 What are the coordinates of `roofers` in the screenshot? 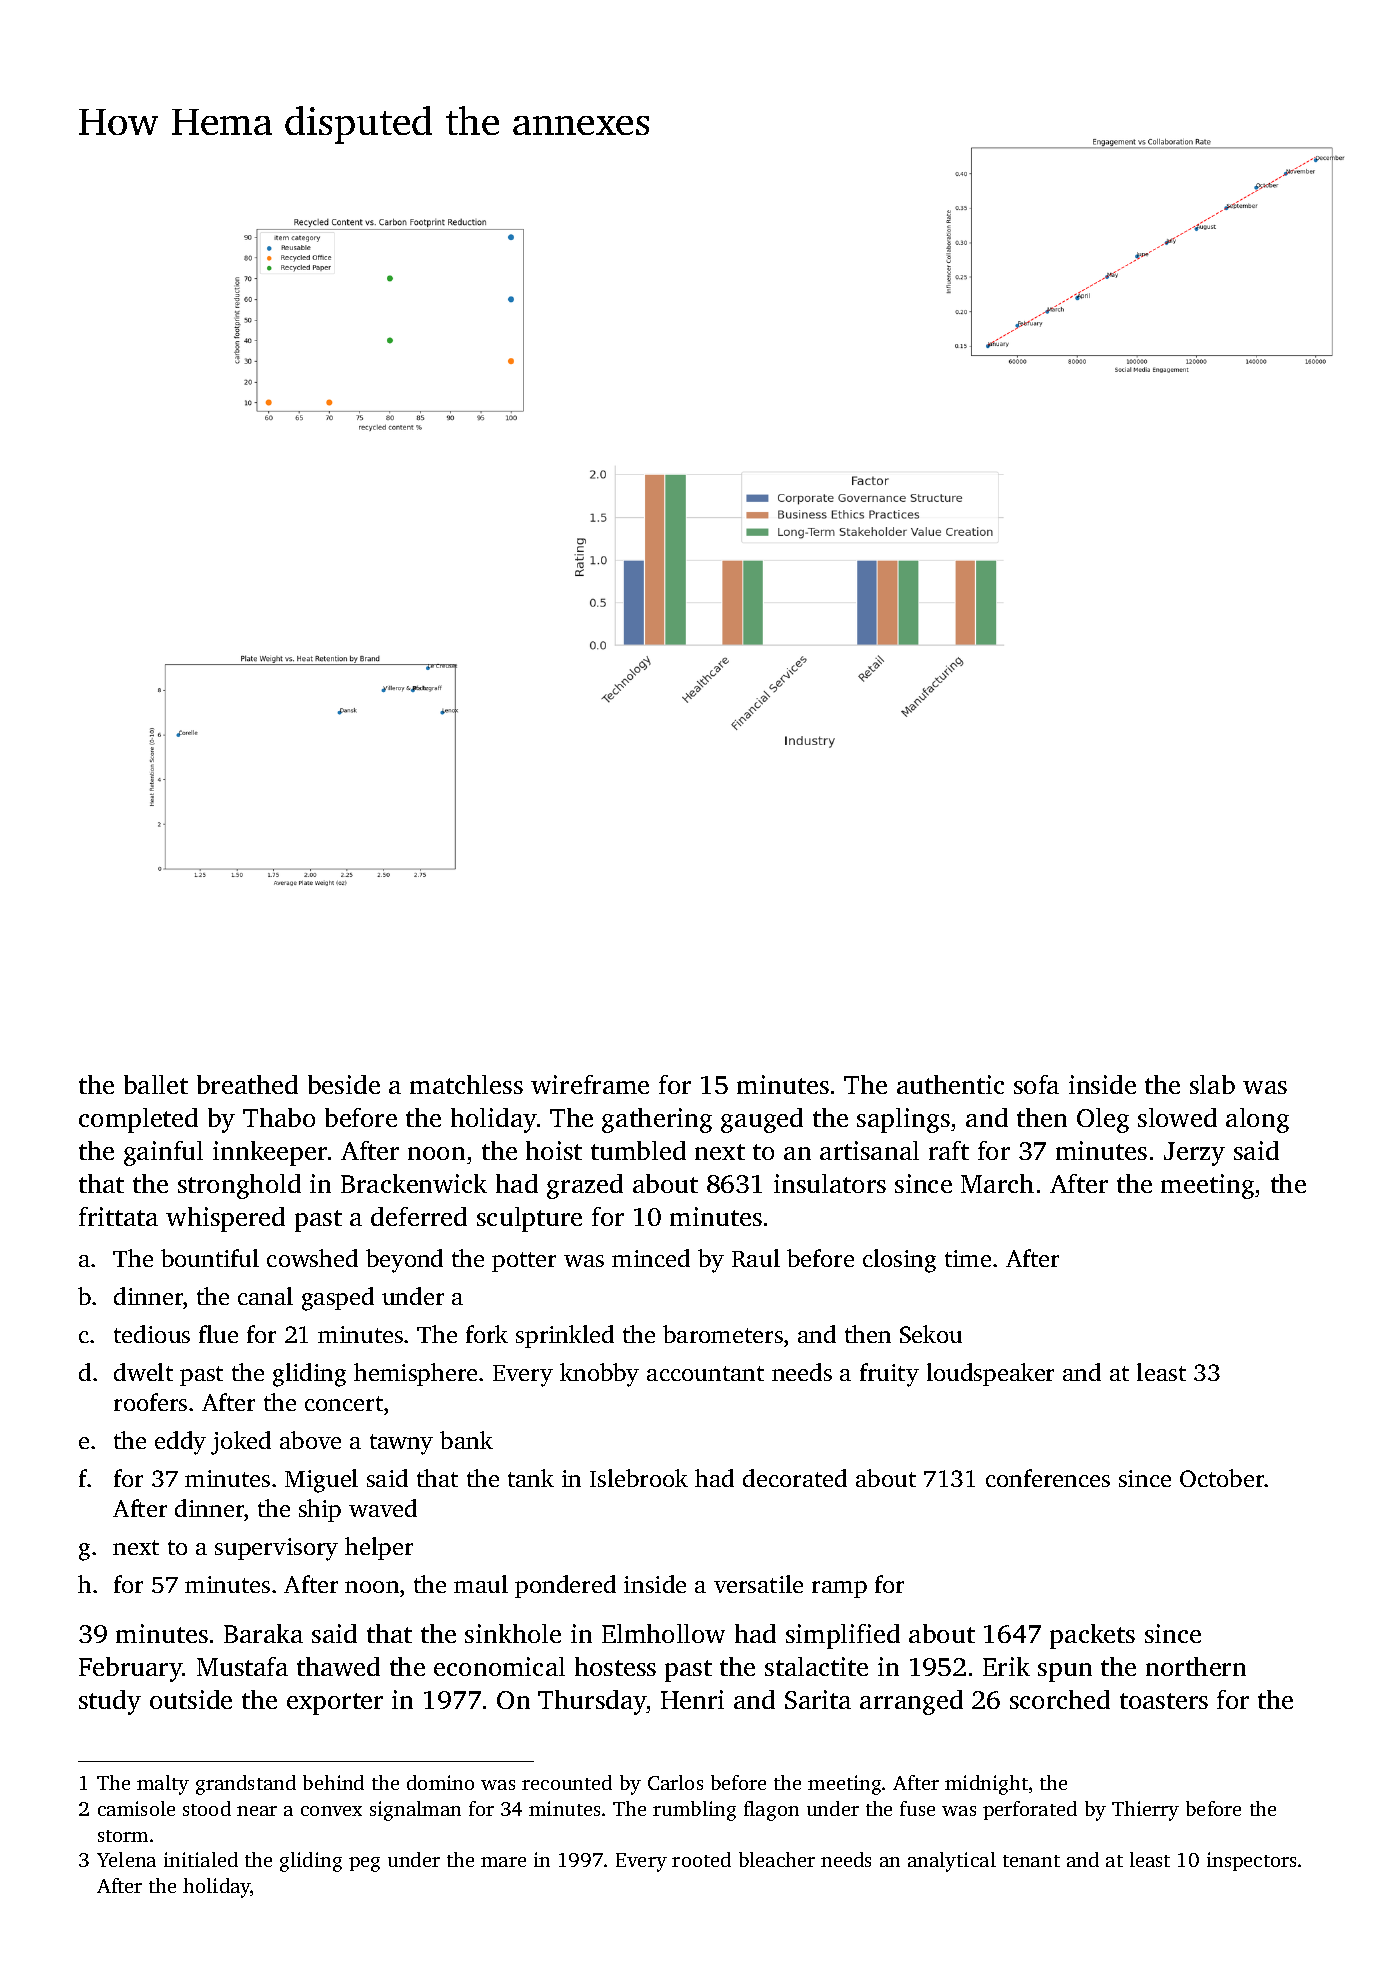 It's located at (150, 1402).
